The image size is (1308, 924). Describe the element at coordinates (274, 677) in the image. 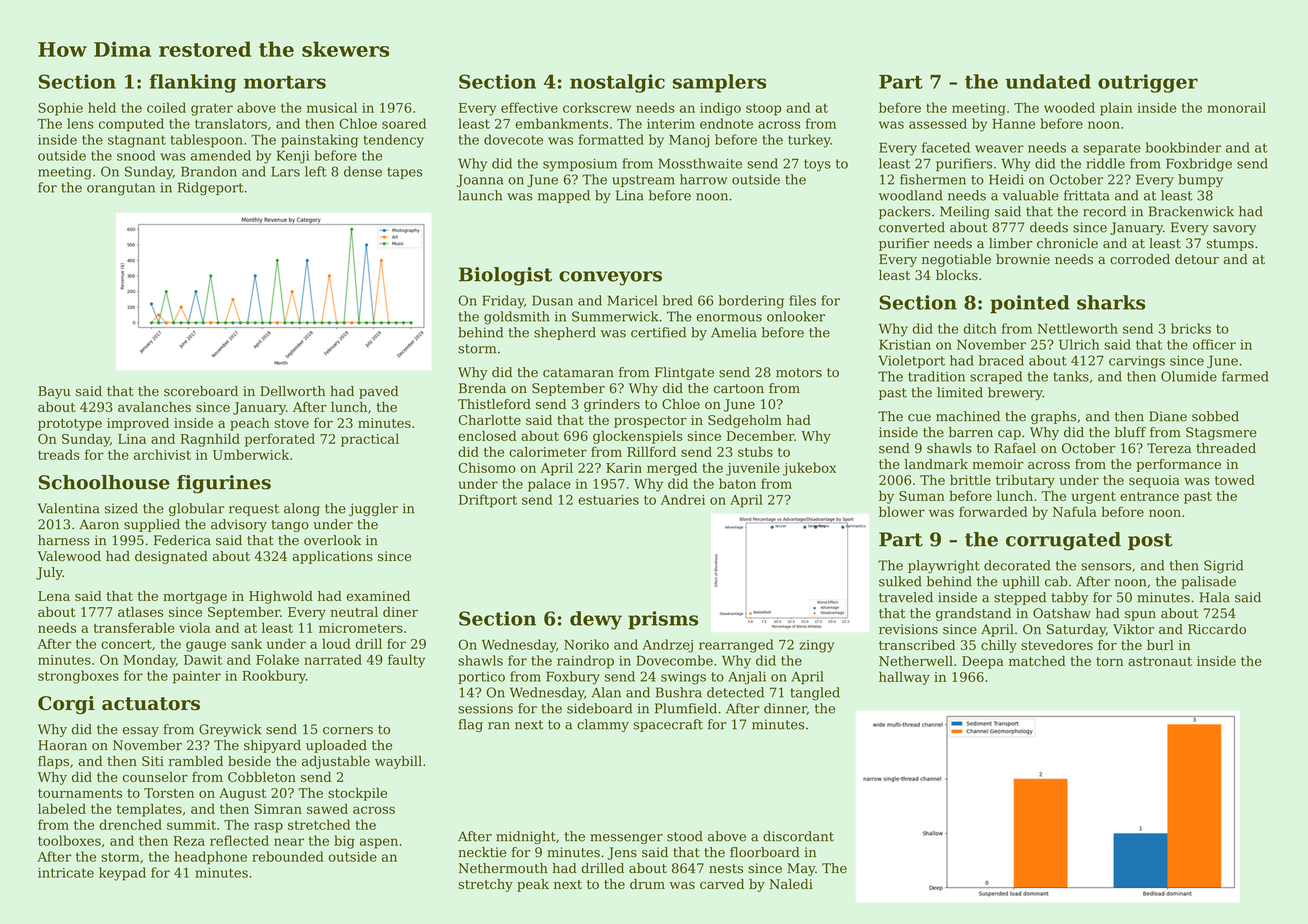

I see `Rookbury` at that location.
